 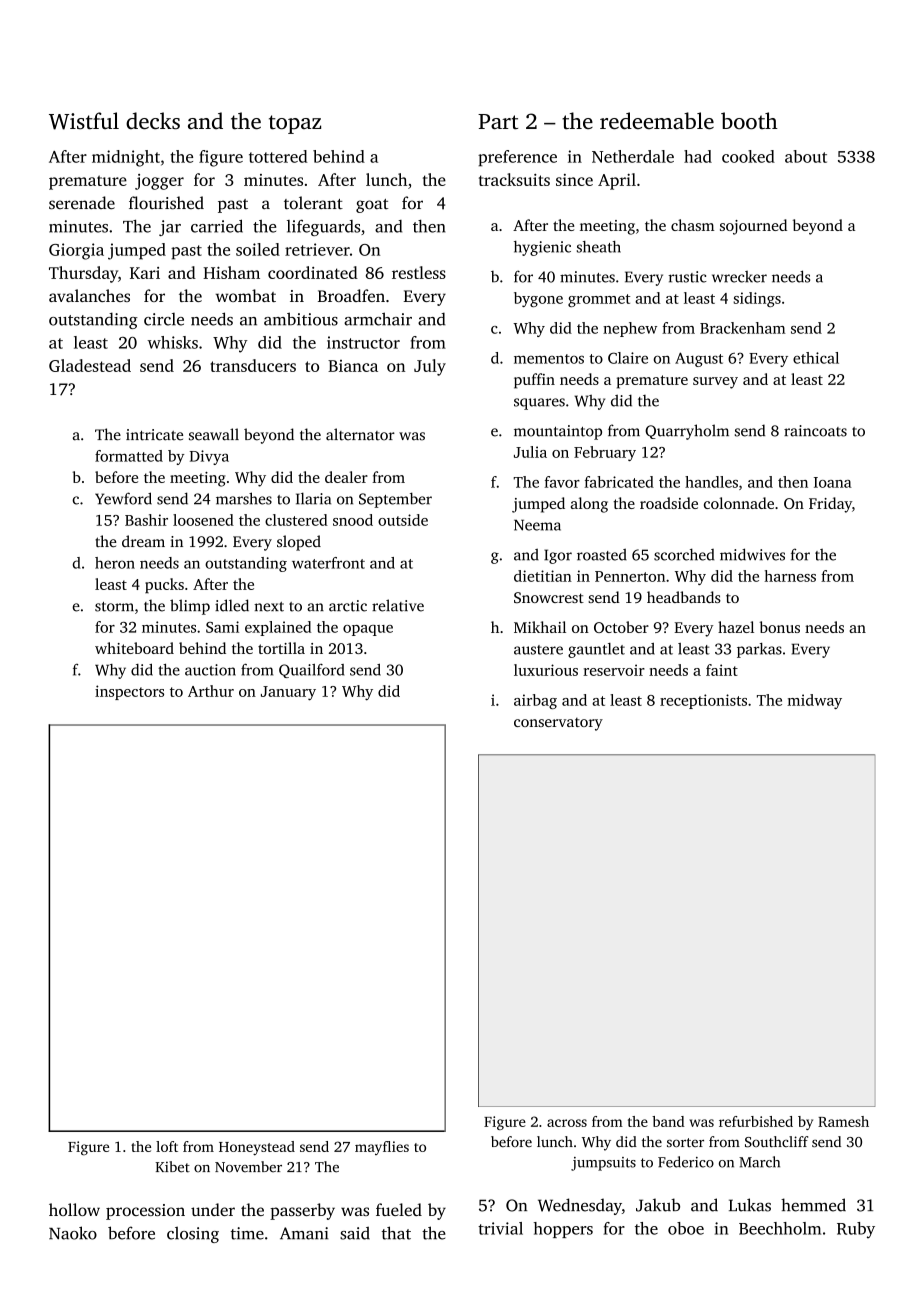 What do you see at coordinates (684, 554) in the screenshot?
I see `scorched` at bounding box center [684, 554].
